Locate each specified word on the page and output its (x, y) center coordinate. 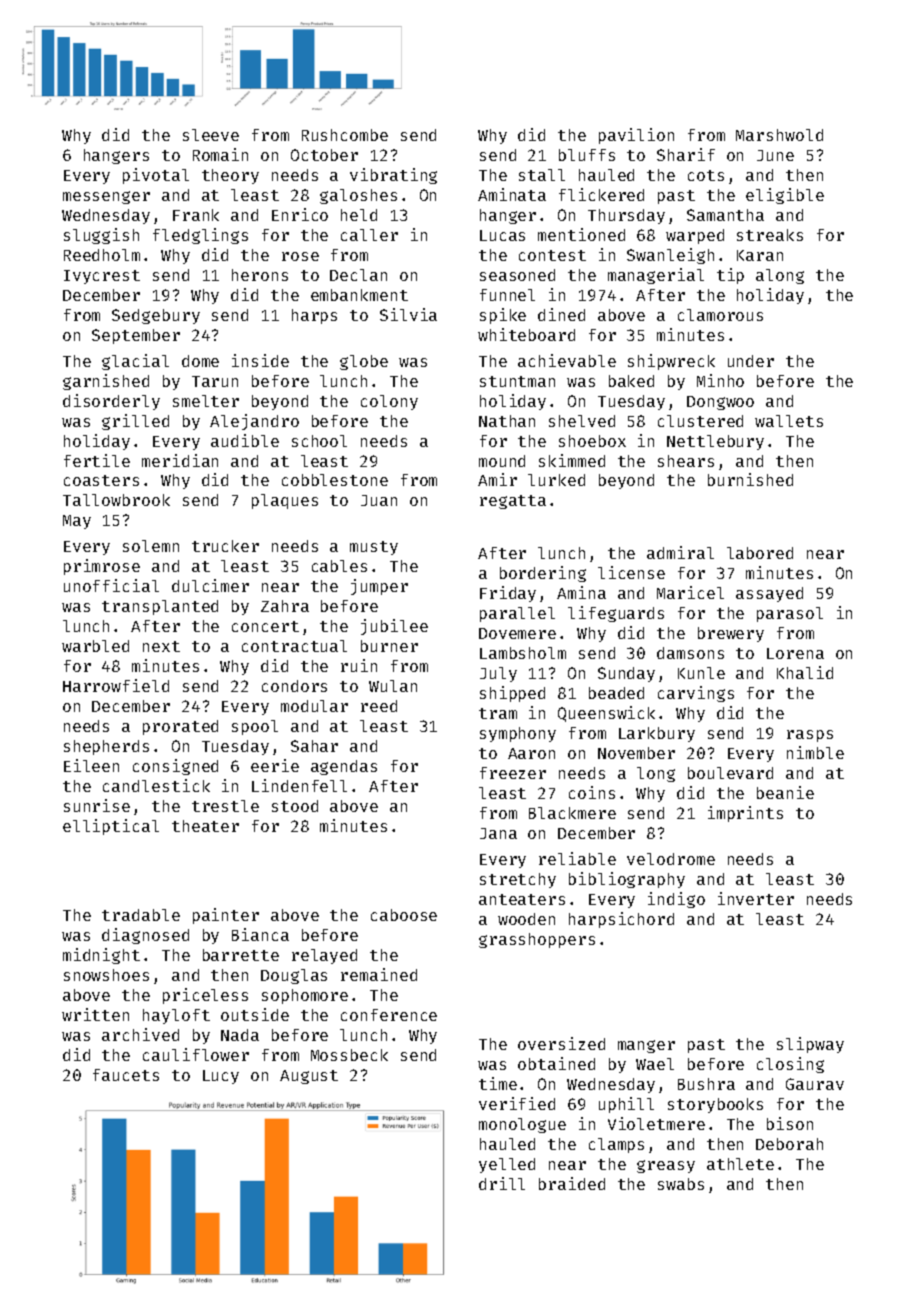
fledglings (200, 236)
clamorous (720, 315)
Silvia (408, 314)
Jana (498, 833)
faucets (126, 1075)
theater (205, 826)
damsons (690, 653)
